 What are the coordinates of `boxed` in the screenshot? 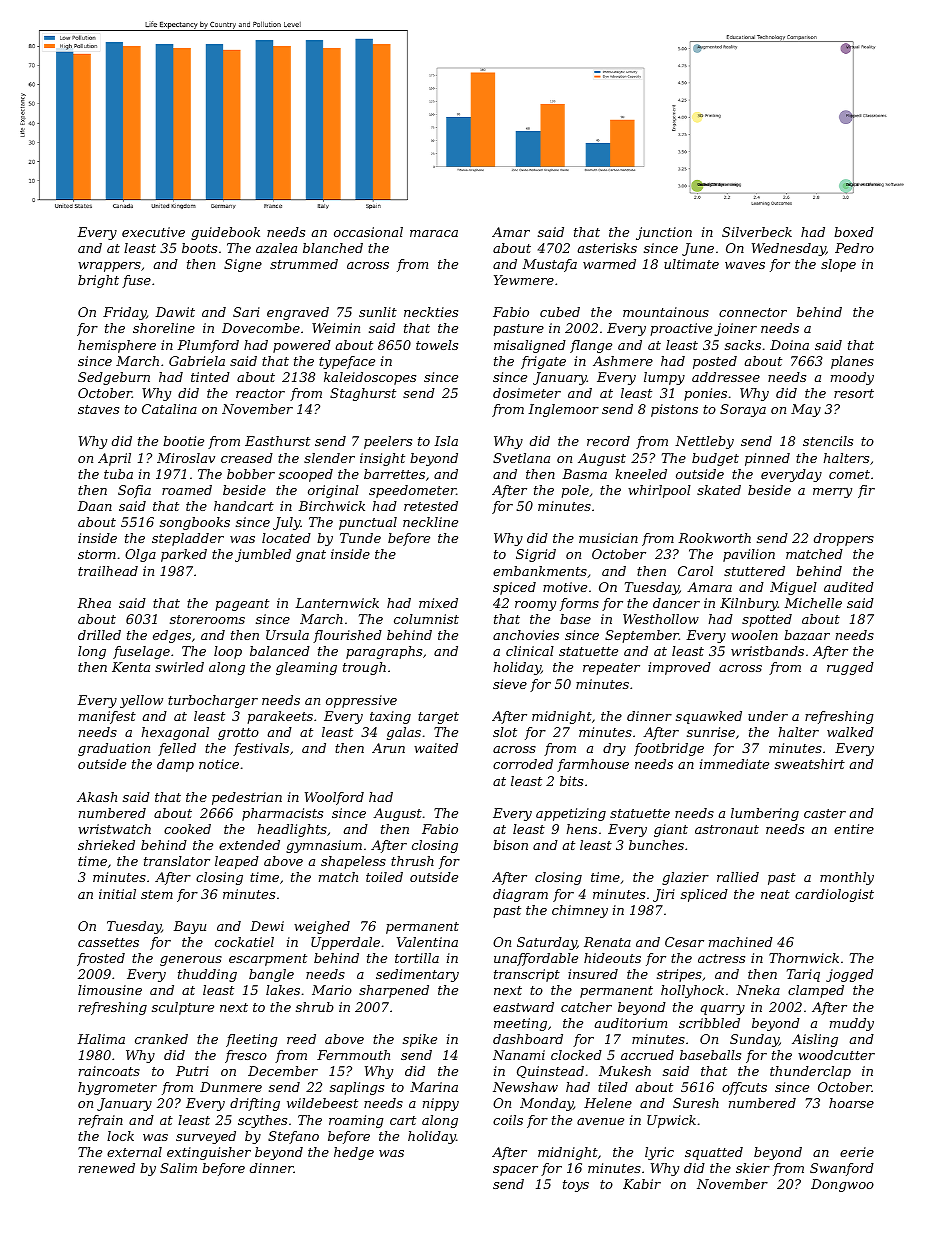 It's located at (854, 232).
